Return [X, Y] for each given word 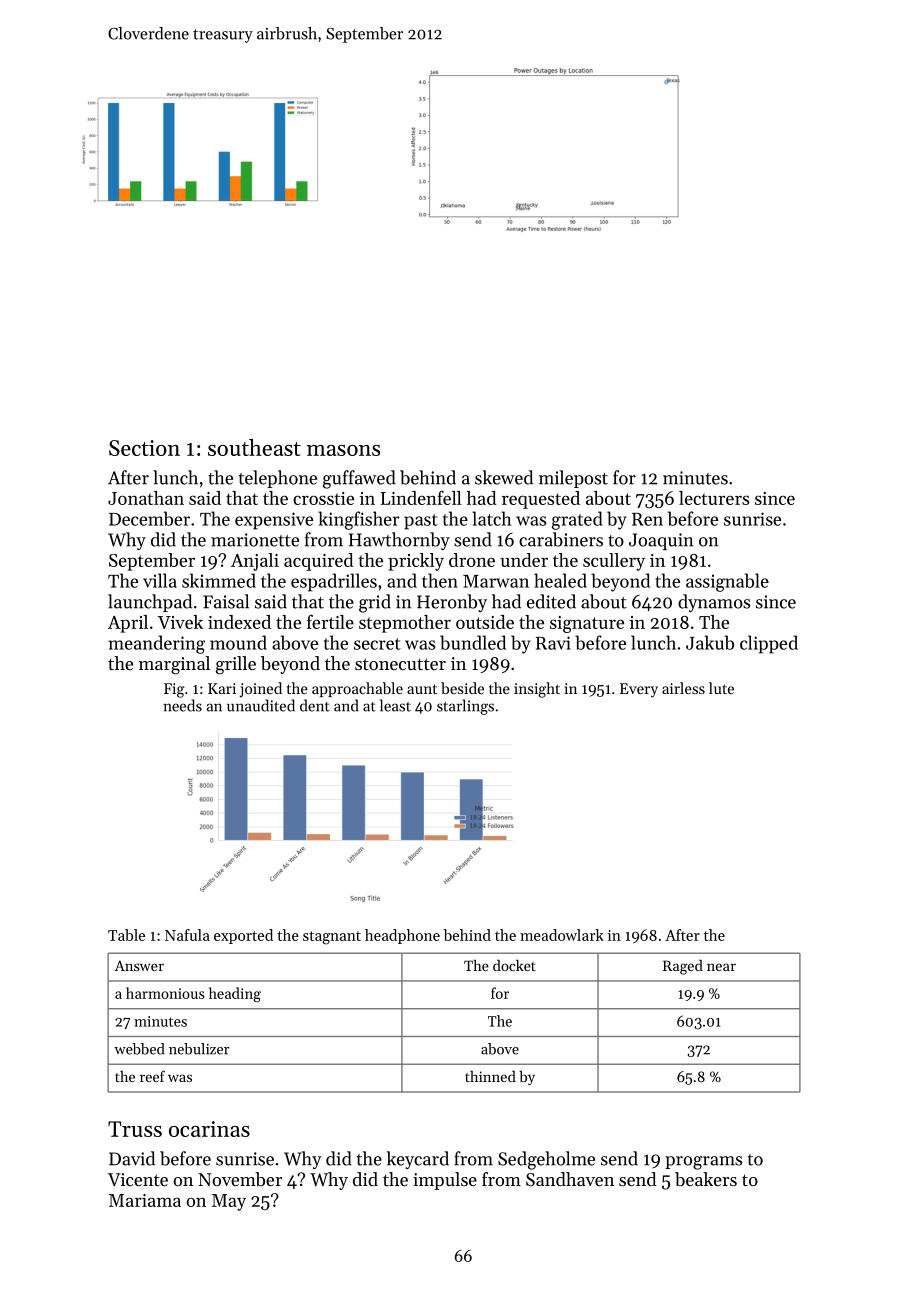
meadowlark [562, 935]
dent [315, 705]
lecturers [714, 498]
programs [703, 1163]
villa [160, 580]
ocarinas [209, 1129]
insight [537, 690]
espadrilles [334, 582]
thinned [490, 1076]
